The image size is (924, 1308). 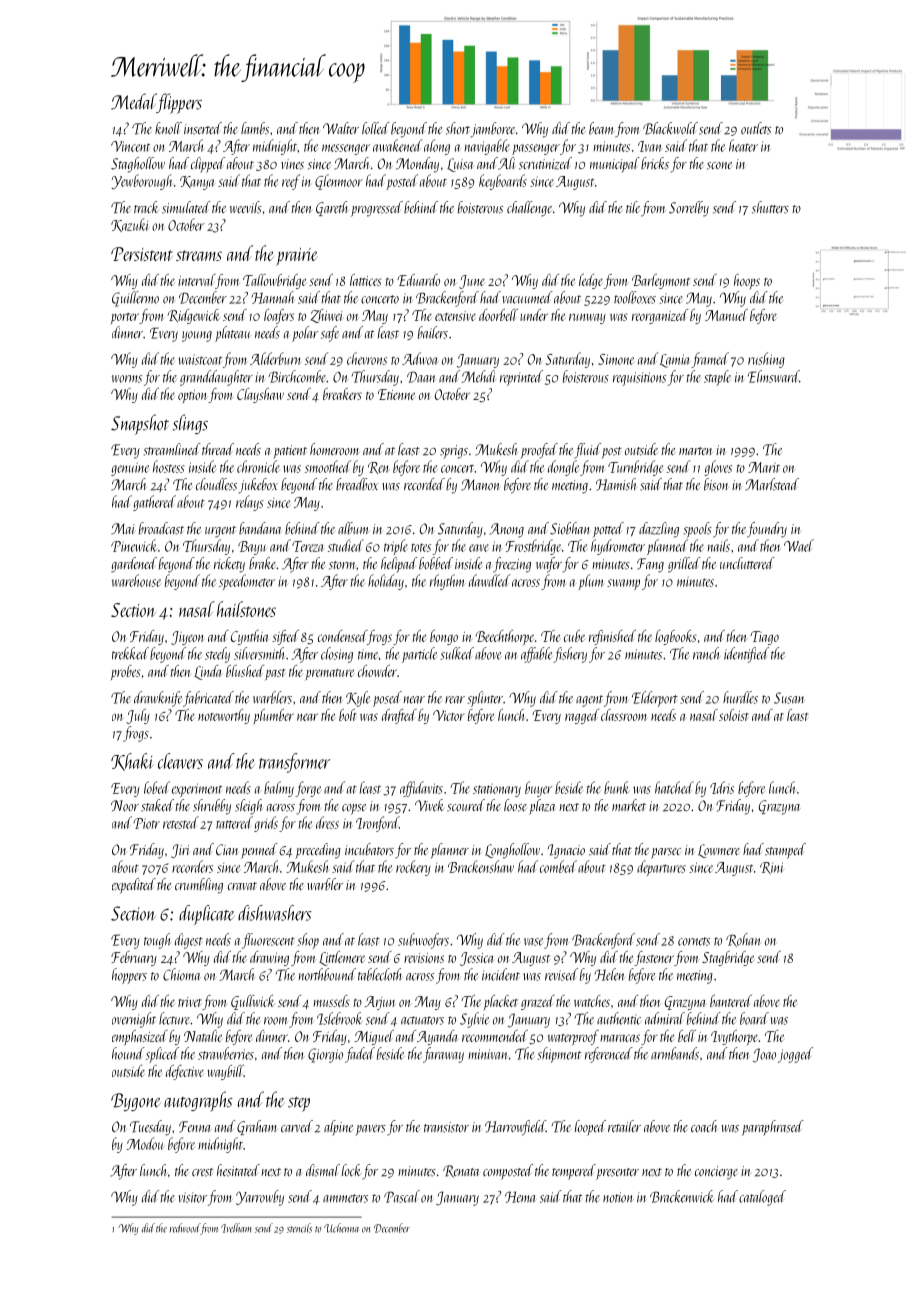 What do you see at coordinates (253, 1002) in the image?
I see `Gullwick` at bounding box center [253, 1002].
